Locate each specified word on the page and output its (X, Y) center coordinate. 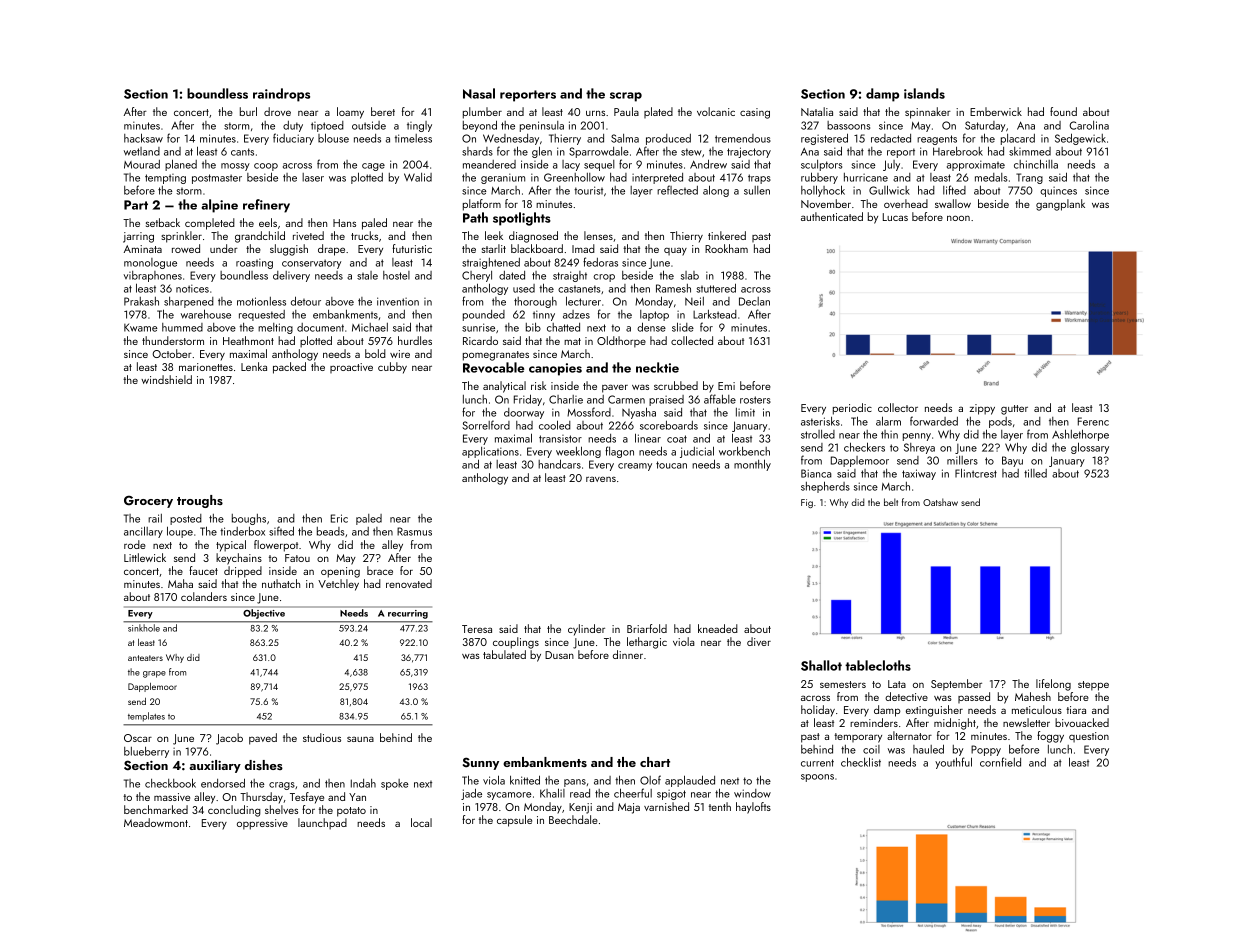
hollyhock (823, 191)
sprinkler (181, 237)
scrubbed (676, 385)
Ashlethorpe (1080, 435)
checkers (864, 447)
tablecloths (878, 665)
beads (330, 531)
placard (1018, 139)
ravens (601, 479)
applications (490, 452)
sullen (757, 190)
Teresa (477, 629)
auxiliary (215, 766)
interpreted (657, 178)
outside (369, 125)
